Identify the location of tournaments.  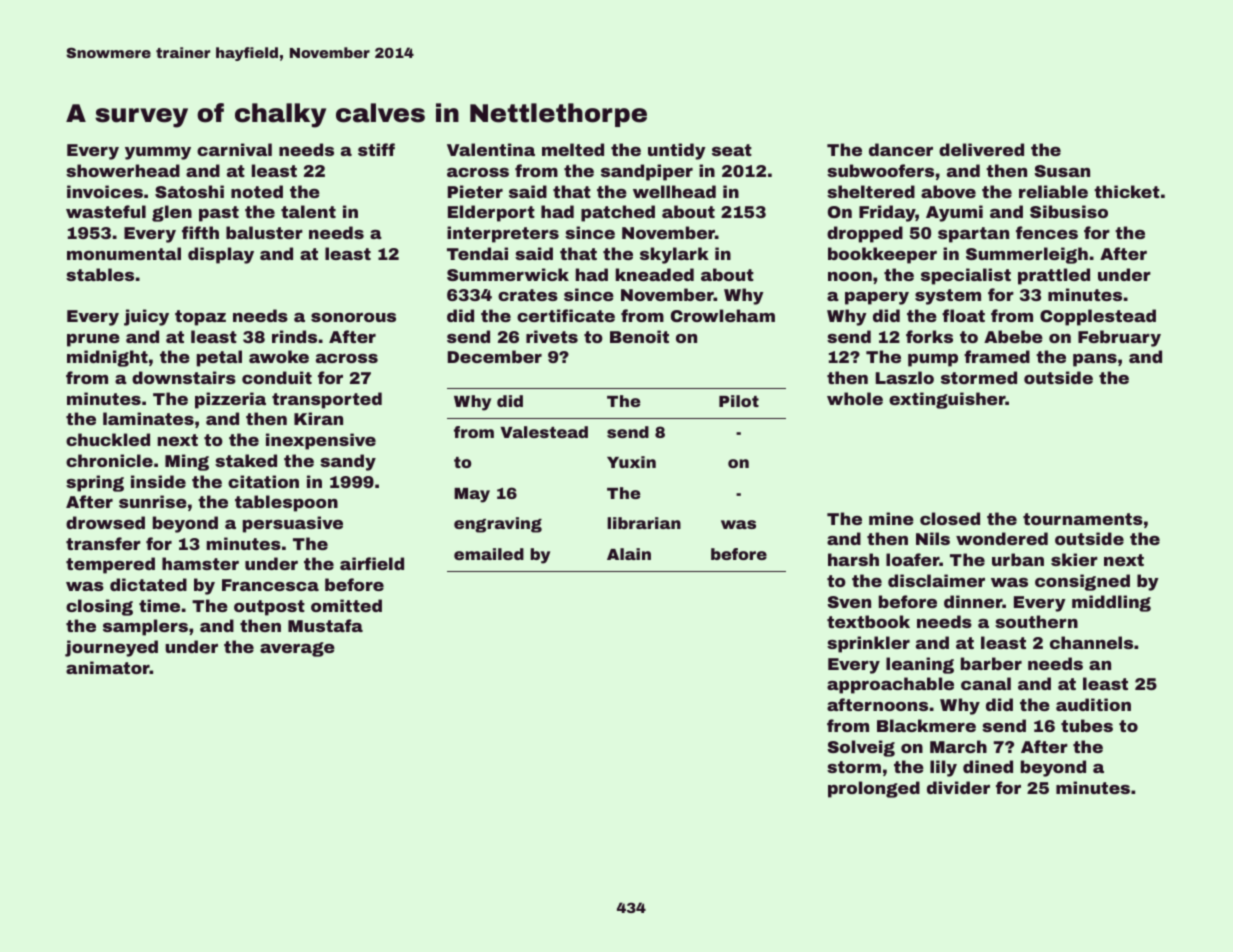
(1083, 519).
